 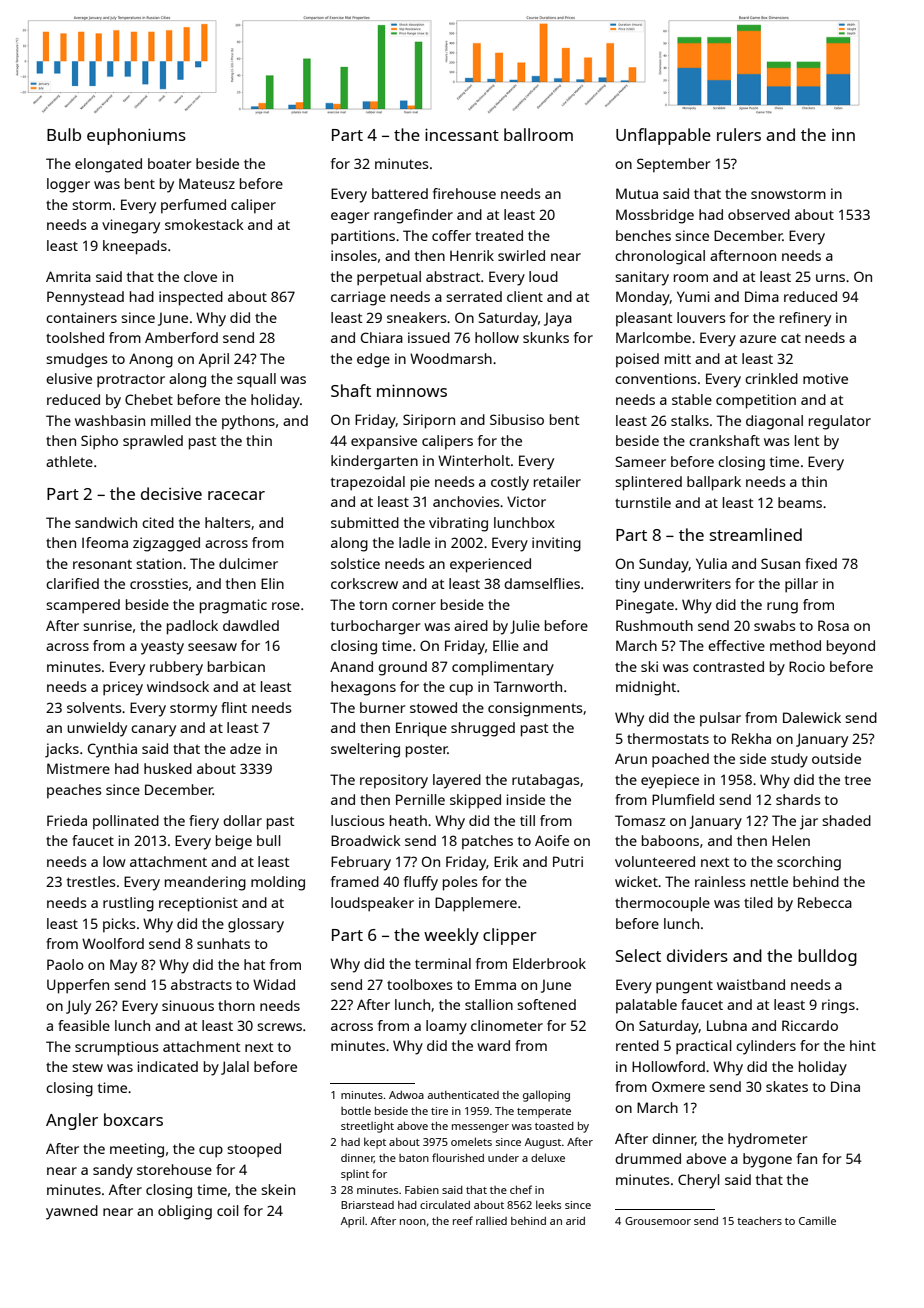 I want to click on client, so click(x=525, y=296).
